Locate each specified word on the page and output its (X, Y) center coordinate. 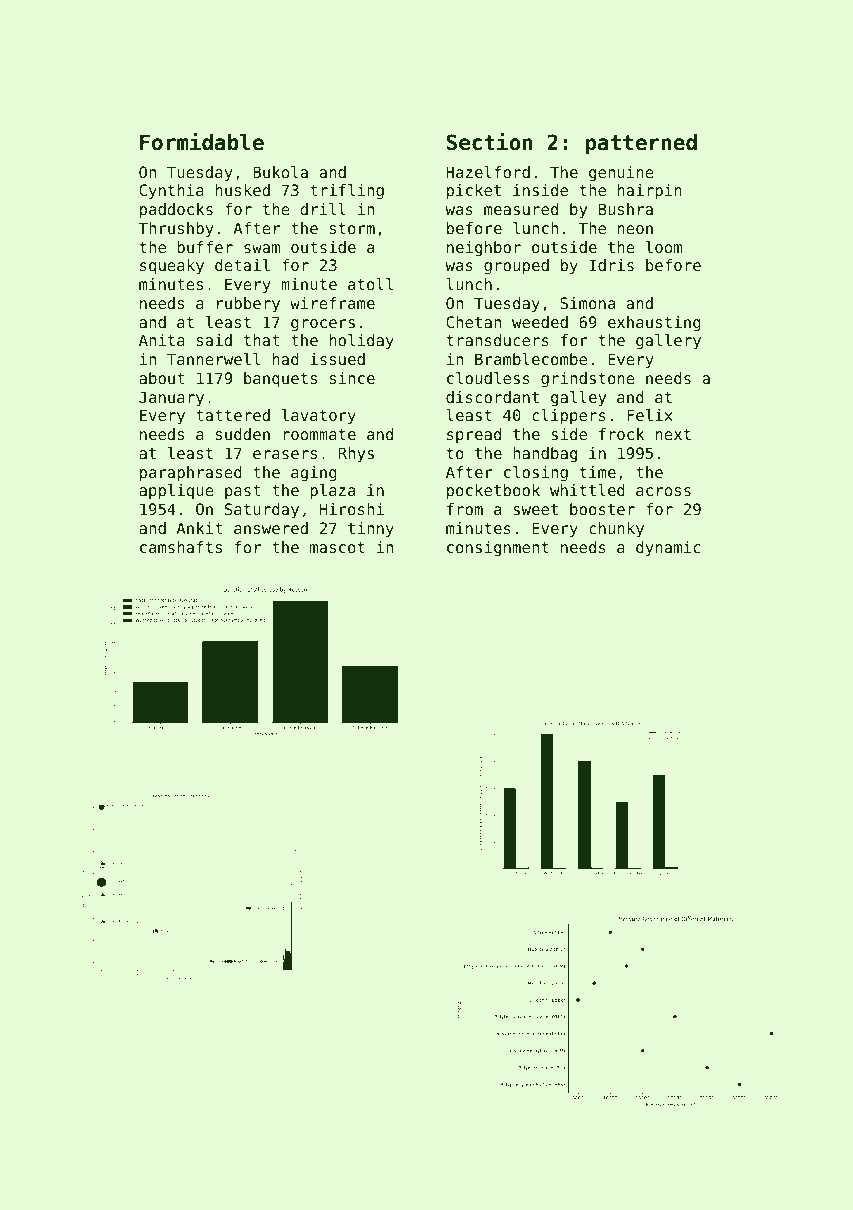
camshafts (181, 547)
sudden (243, 434)
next (673, 434)
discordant (492, 397)
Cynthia (171, 192)
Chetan (473, 322)
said (214, 340)
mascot (337, 547)
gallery (668, 342)
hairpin (650, 192)
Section (489, 142)
